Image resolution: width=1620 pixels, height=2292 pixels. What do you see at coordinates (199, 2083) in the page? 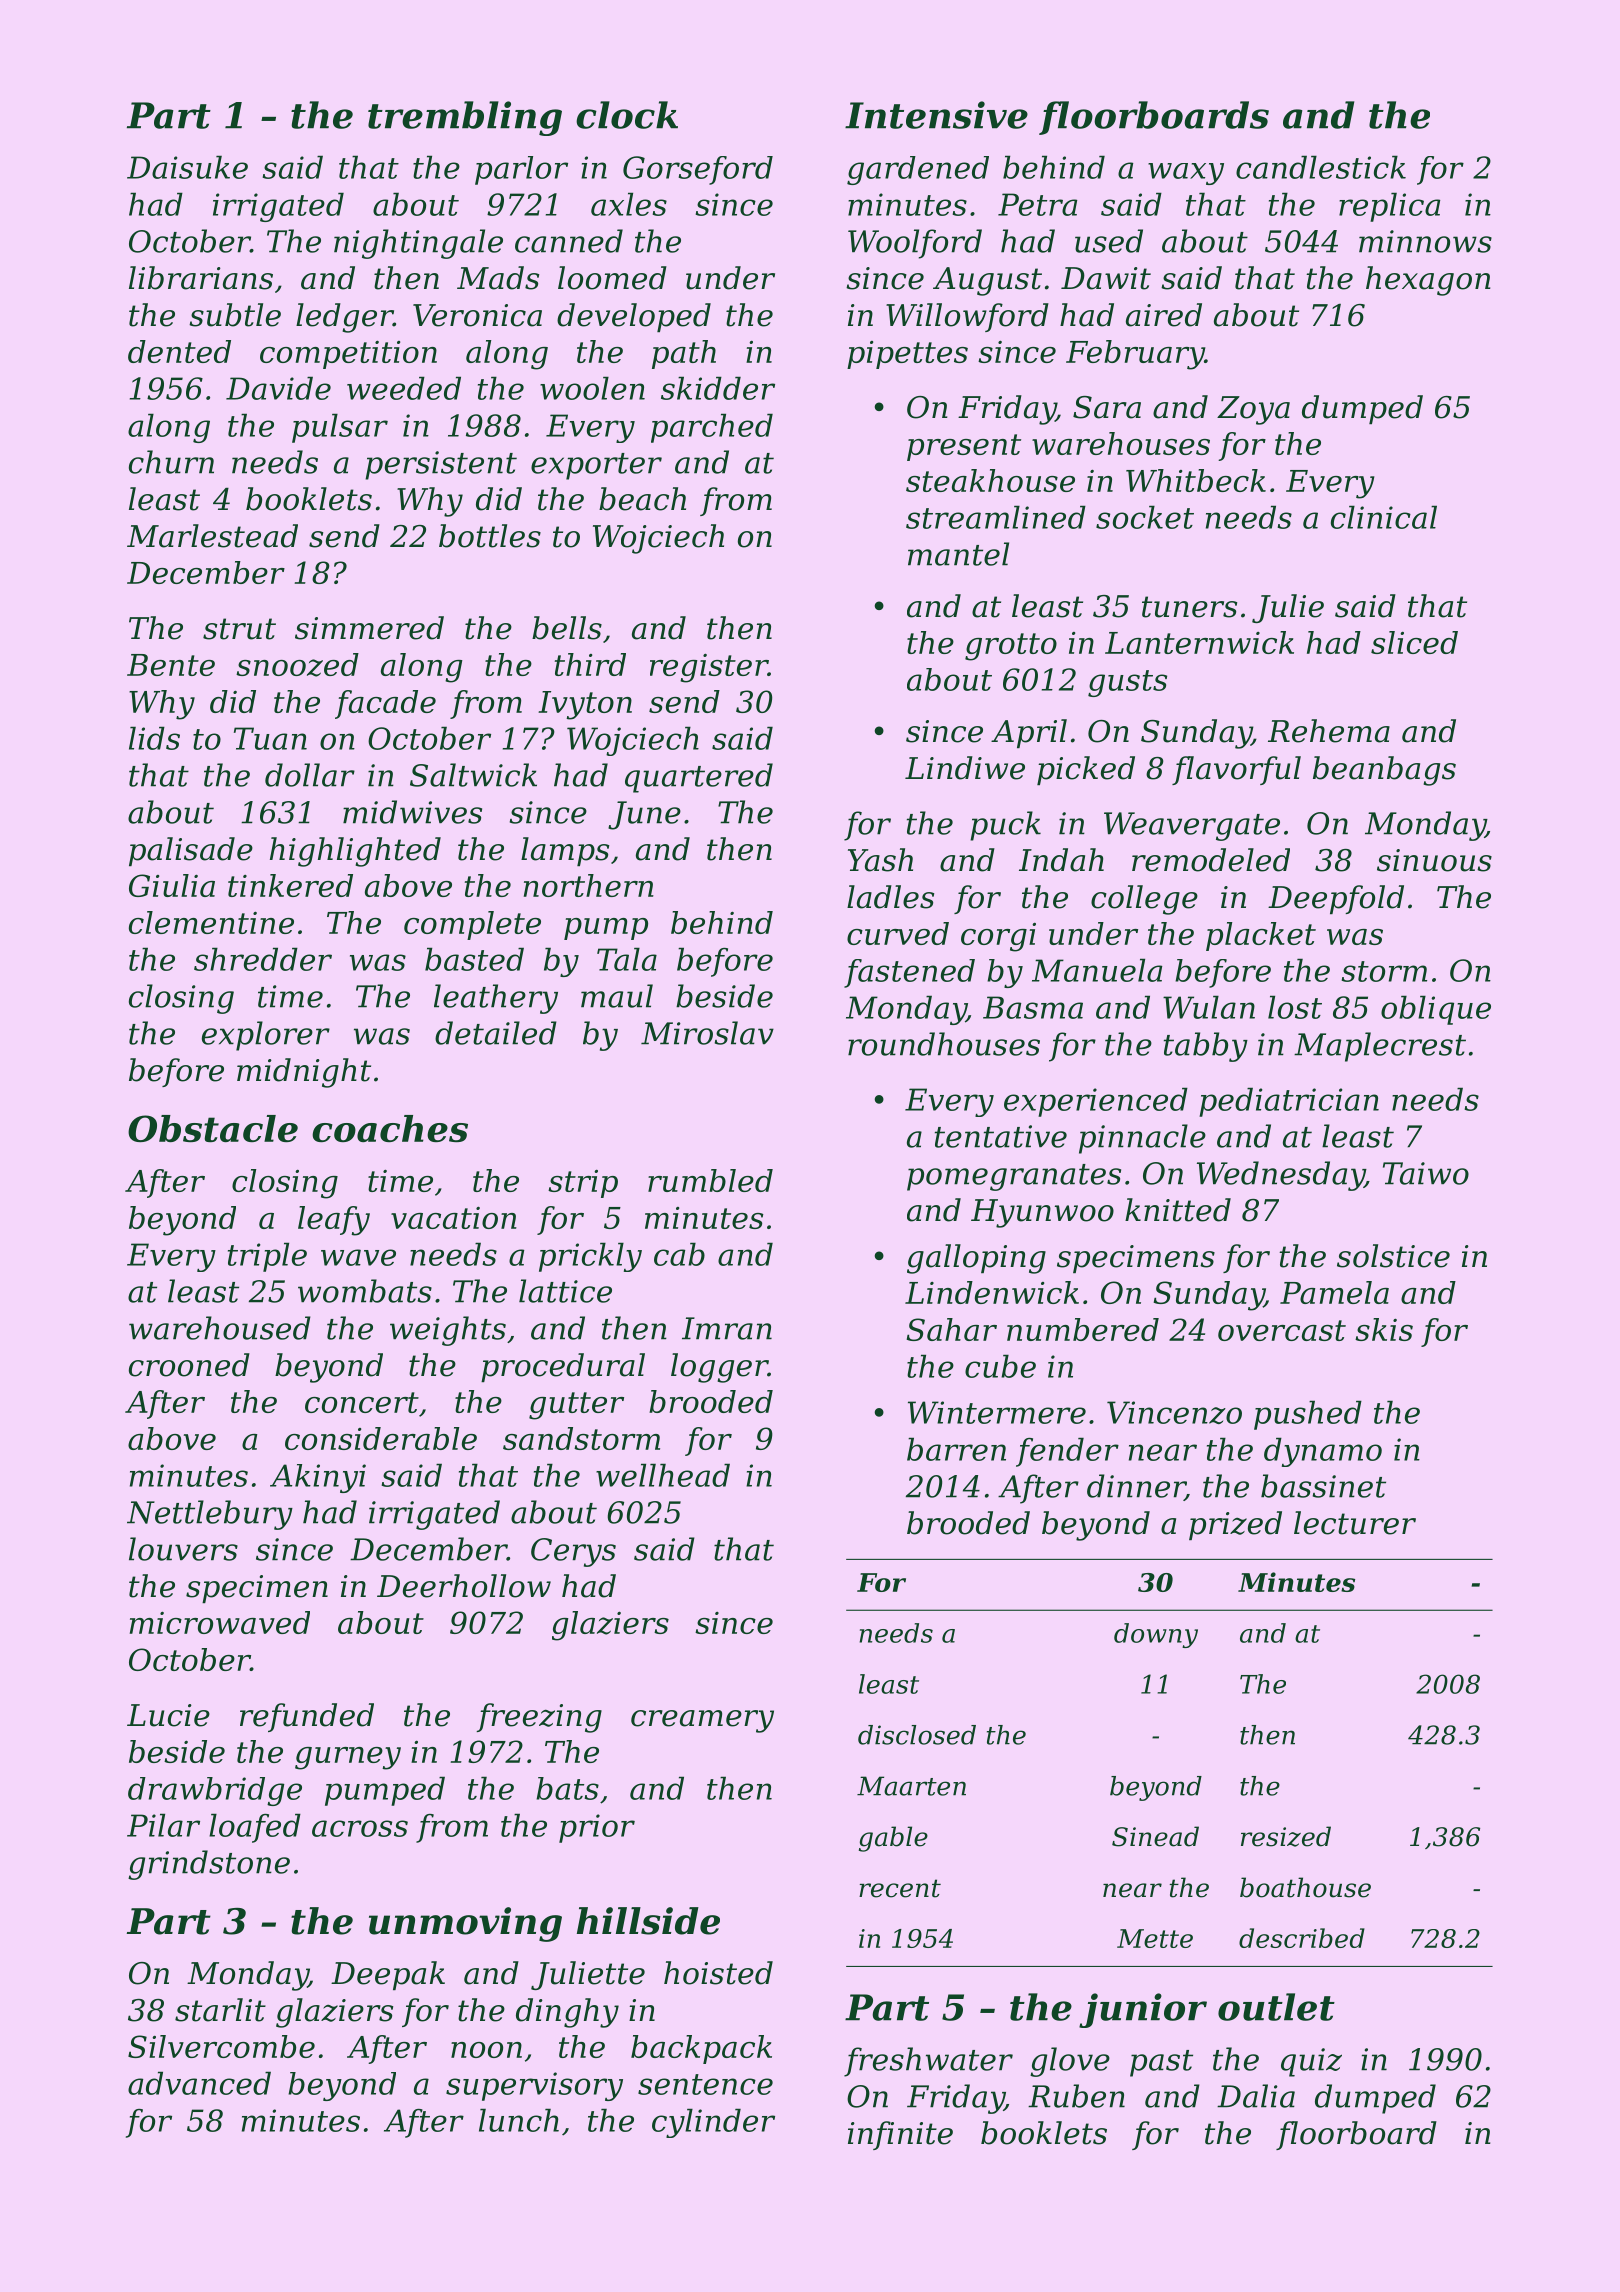
I see `advanced` at bounding box center [199, 2083].
